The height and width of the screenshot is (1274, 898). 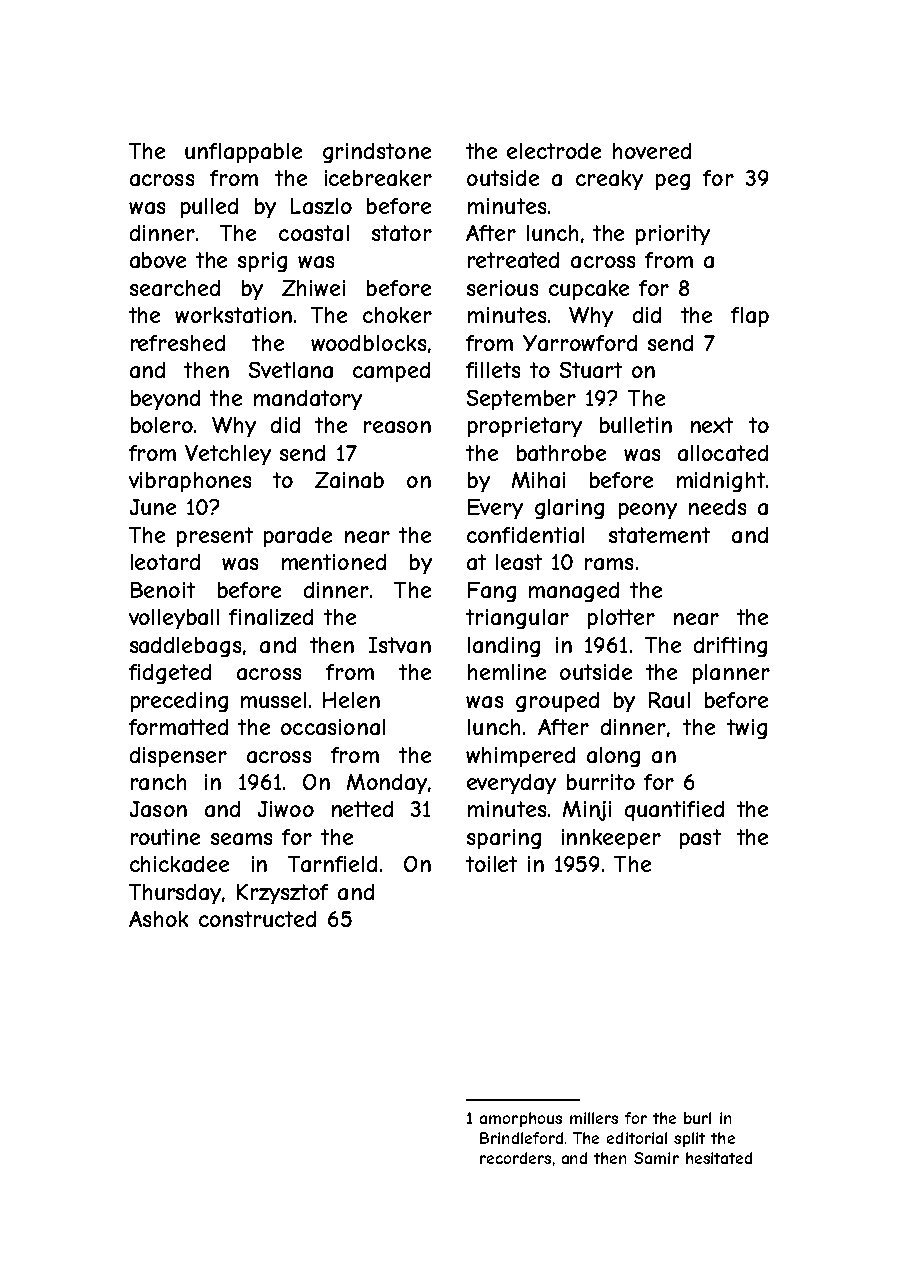 What do you see at coordinates (402, 233) in the screenshot?
I see `stator` at bounding box center [402, 233].
